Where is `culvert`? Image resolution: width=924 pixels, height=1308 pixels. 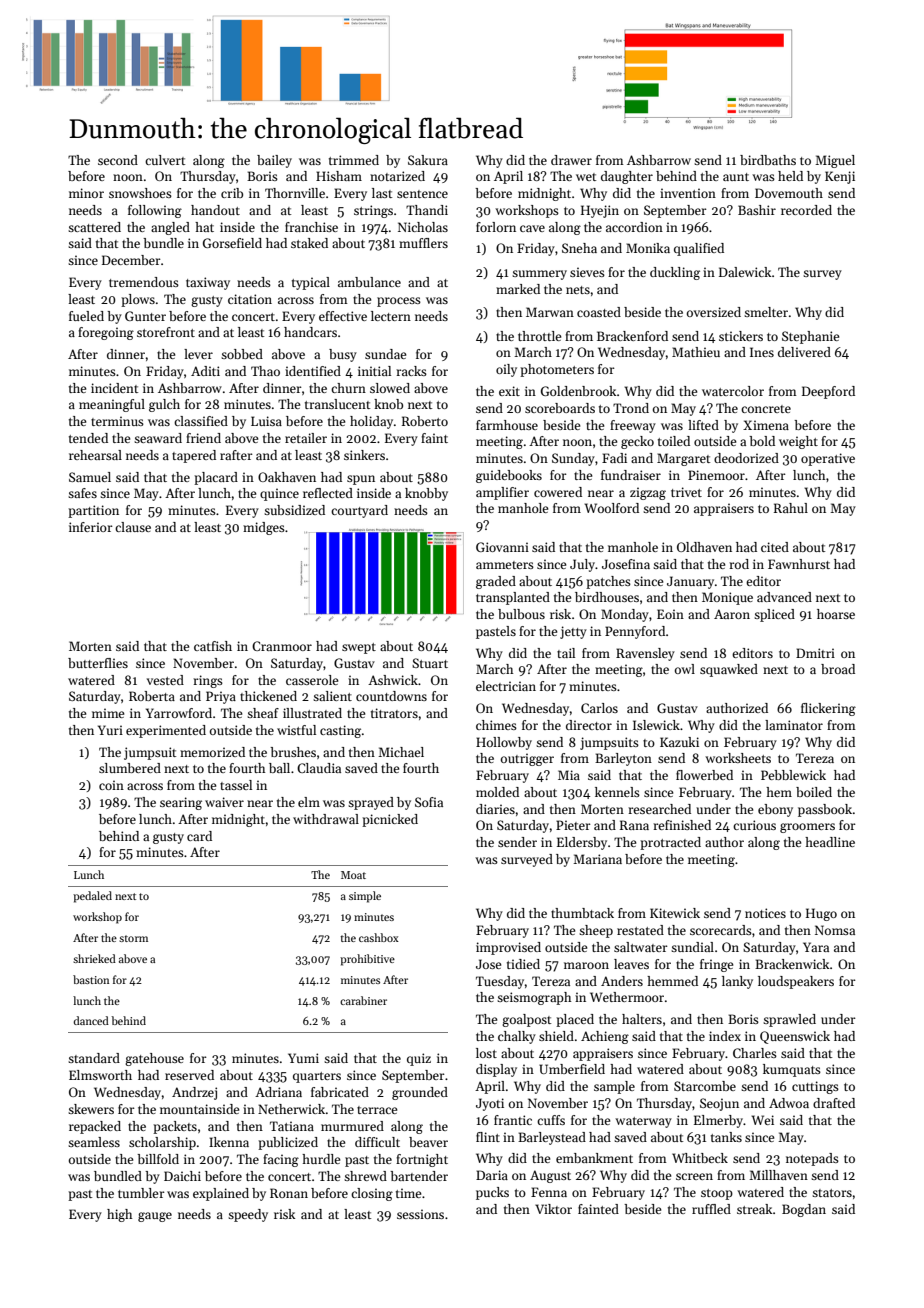 culvert is located at coordinates (165, 160).
